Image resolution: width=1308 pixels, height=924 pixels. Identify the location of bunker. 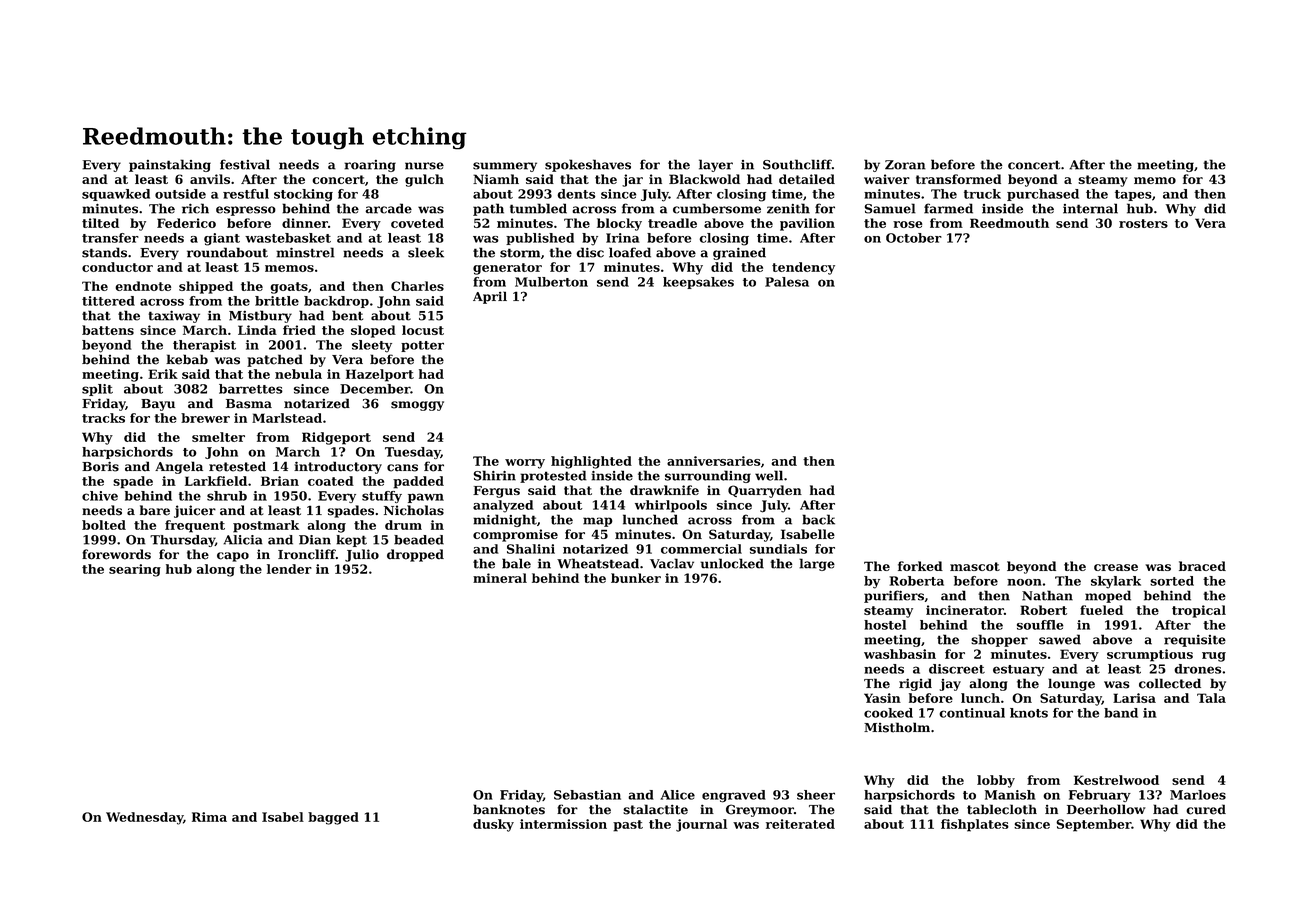
(636, 578).
